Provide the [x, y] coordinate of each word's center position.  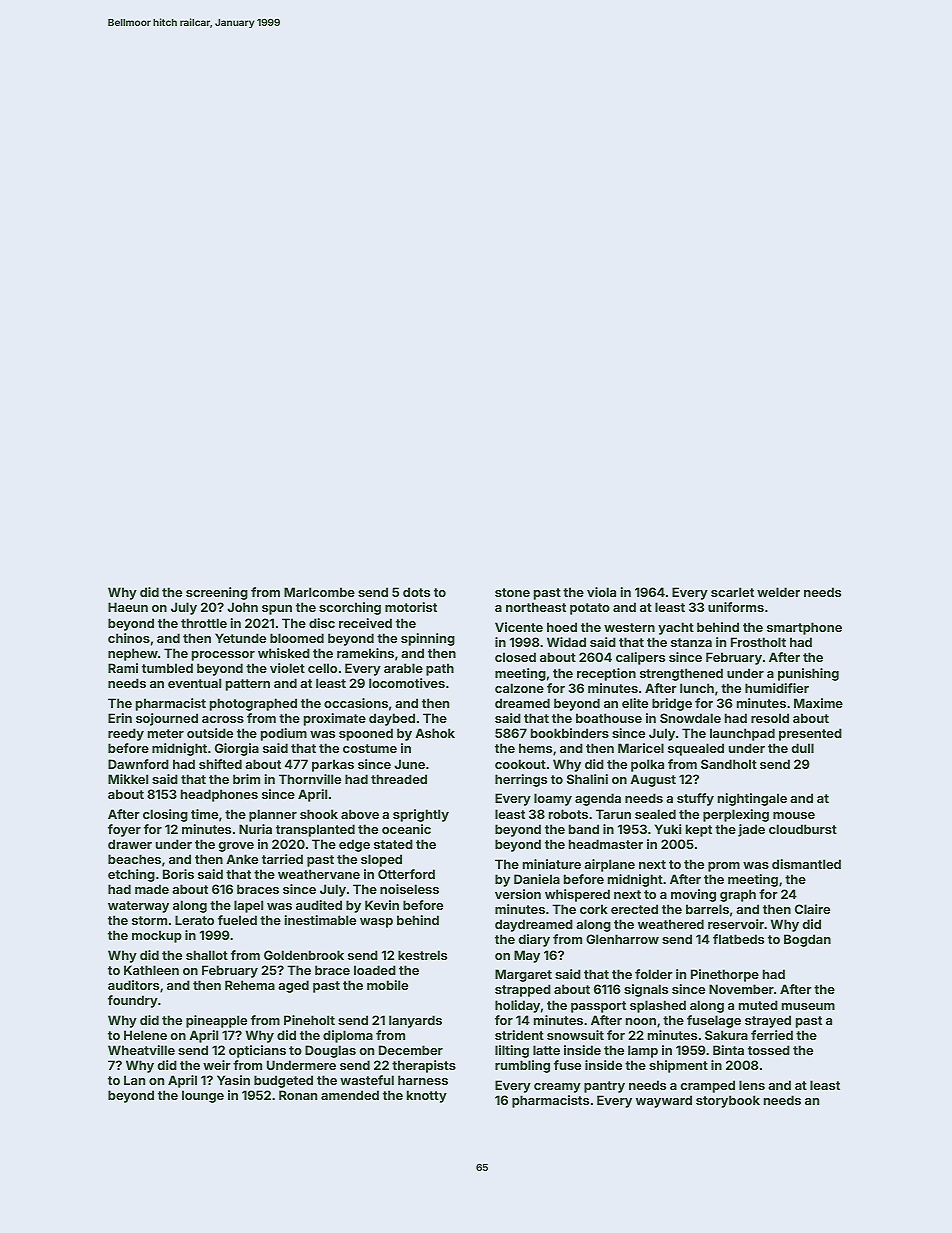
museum [808, 1006]
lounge [203, 1096]
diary [534, 940]
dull [803, 748]
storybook [728, 1101]
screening [217, 593]
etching [131, 875]
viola [601, 592]
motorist [411, 607]
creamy [557, 1088]
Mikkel [128, 779]
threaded [399, 779]
